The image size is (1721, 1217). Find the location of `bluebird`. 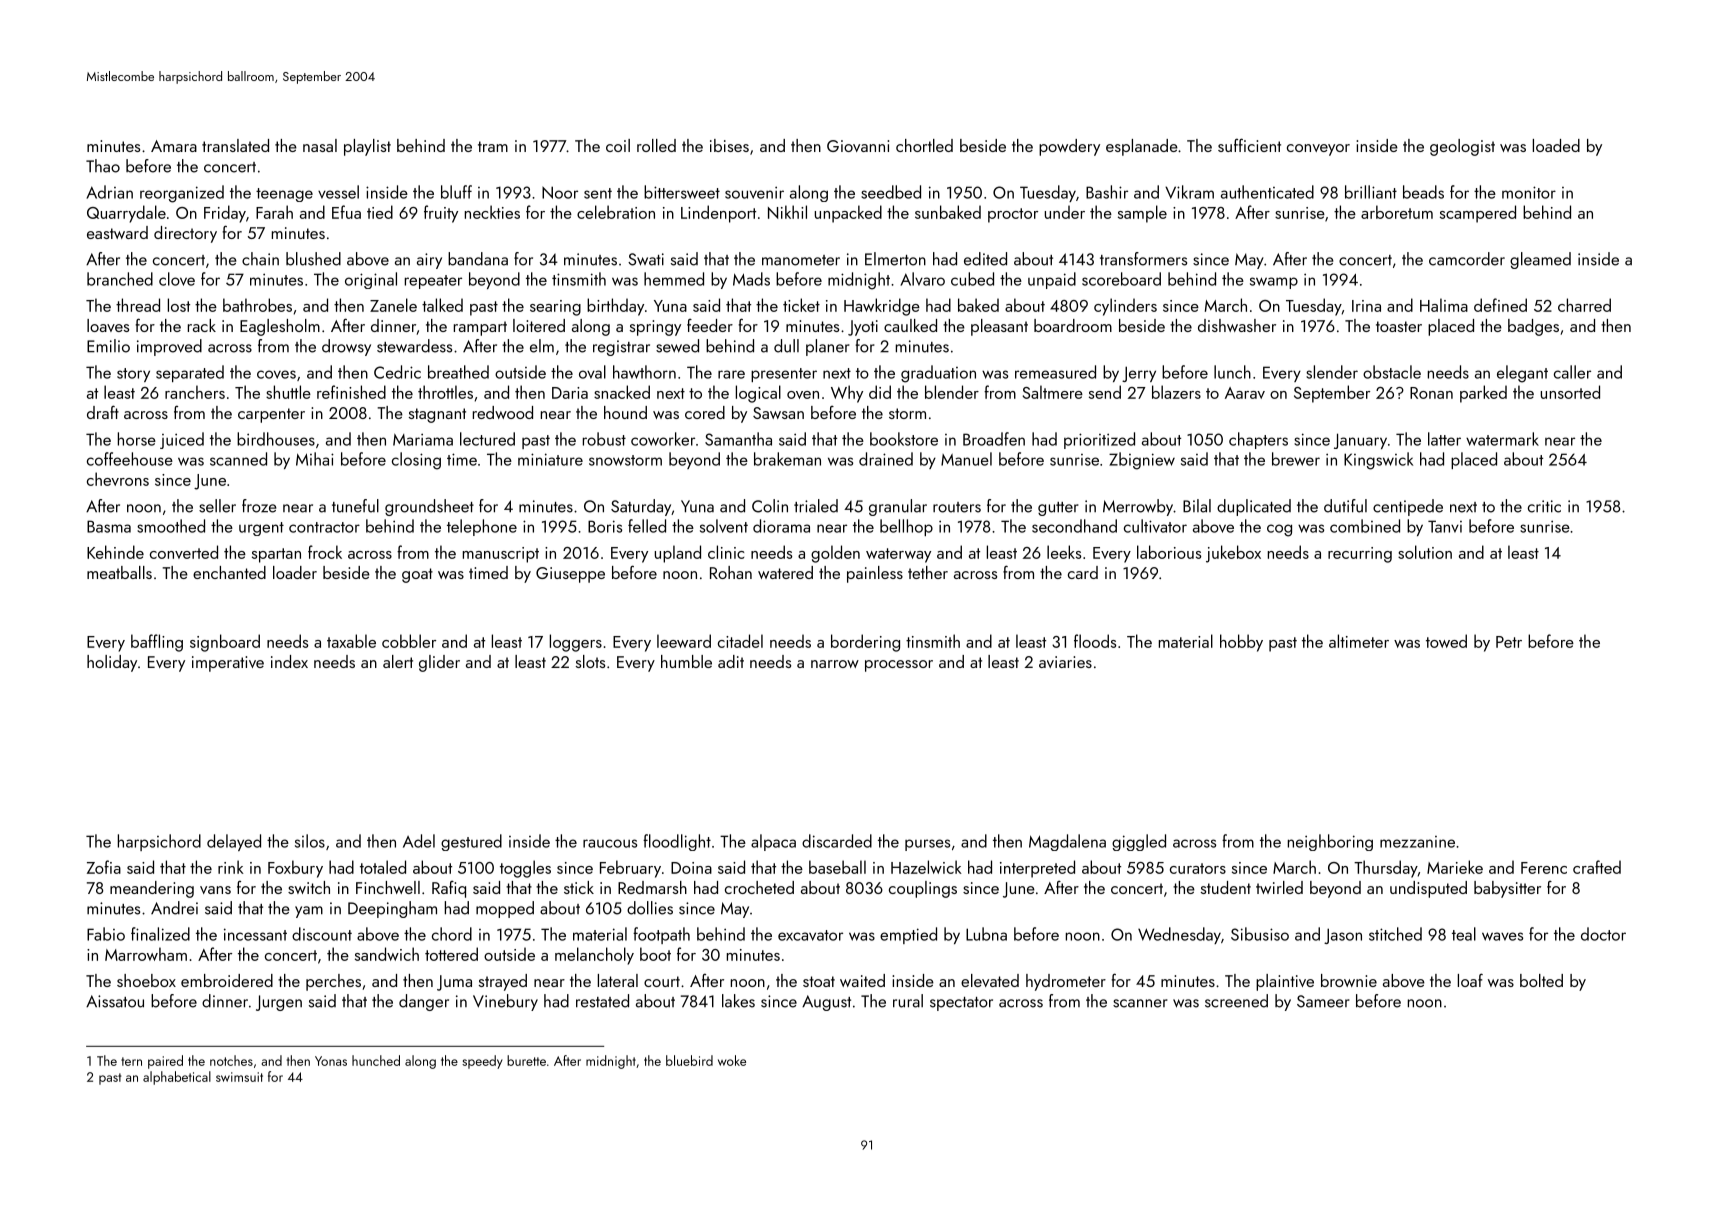

bluebird is located at coordinates (689, 1060).
